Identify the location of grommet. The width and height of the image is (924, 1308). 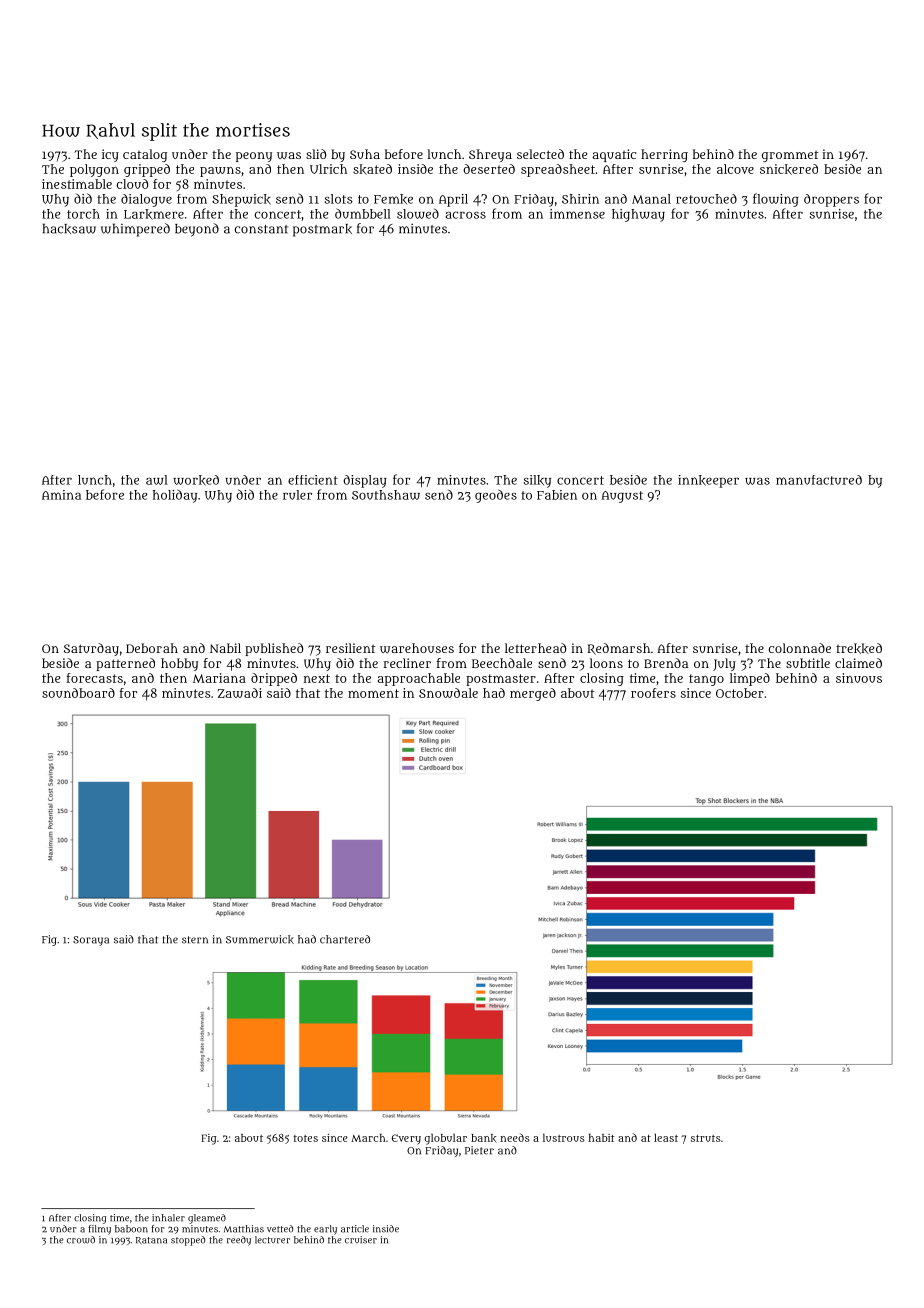
(790, 156).
